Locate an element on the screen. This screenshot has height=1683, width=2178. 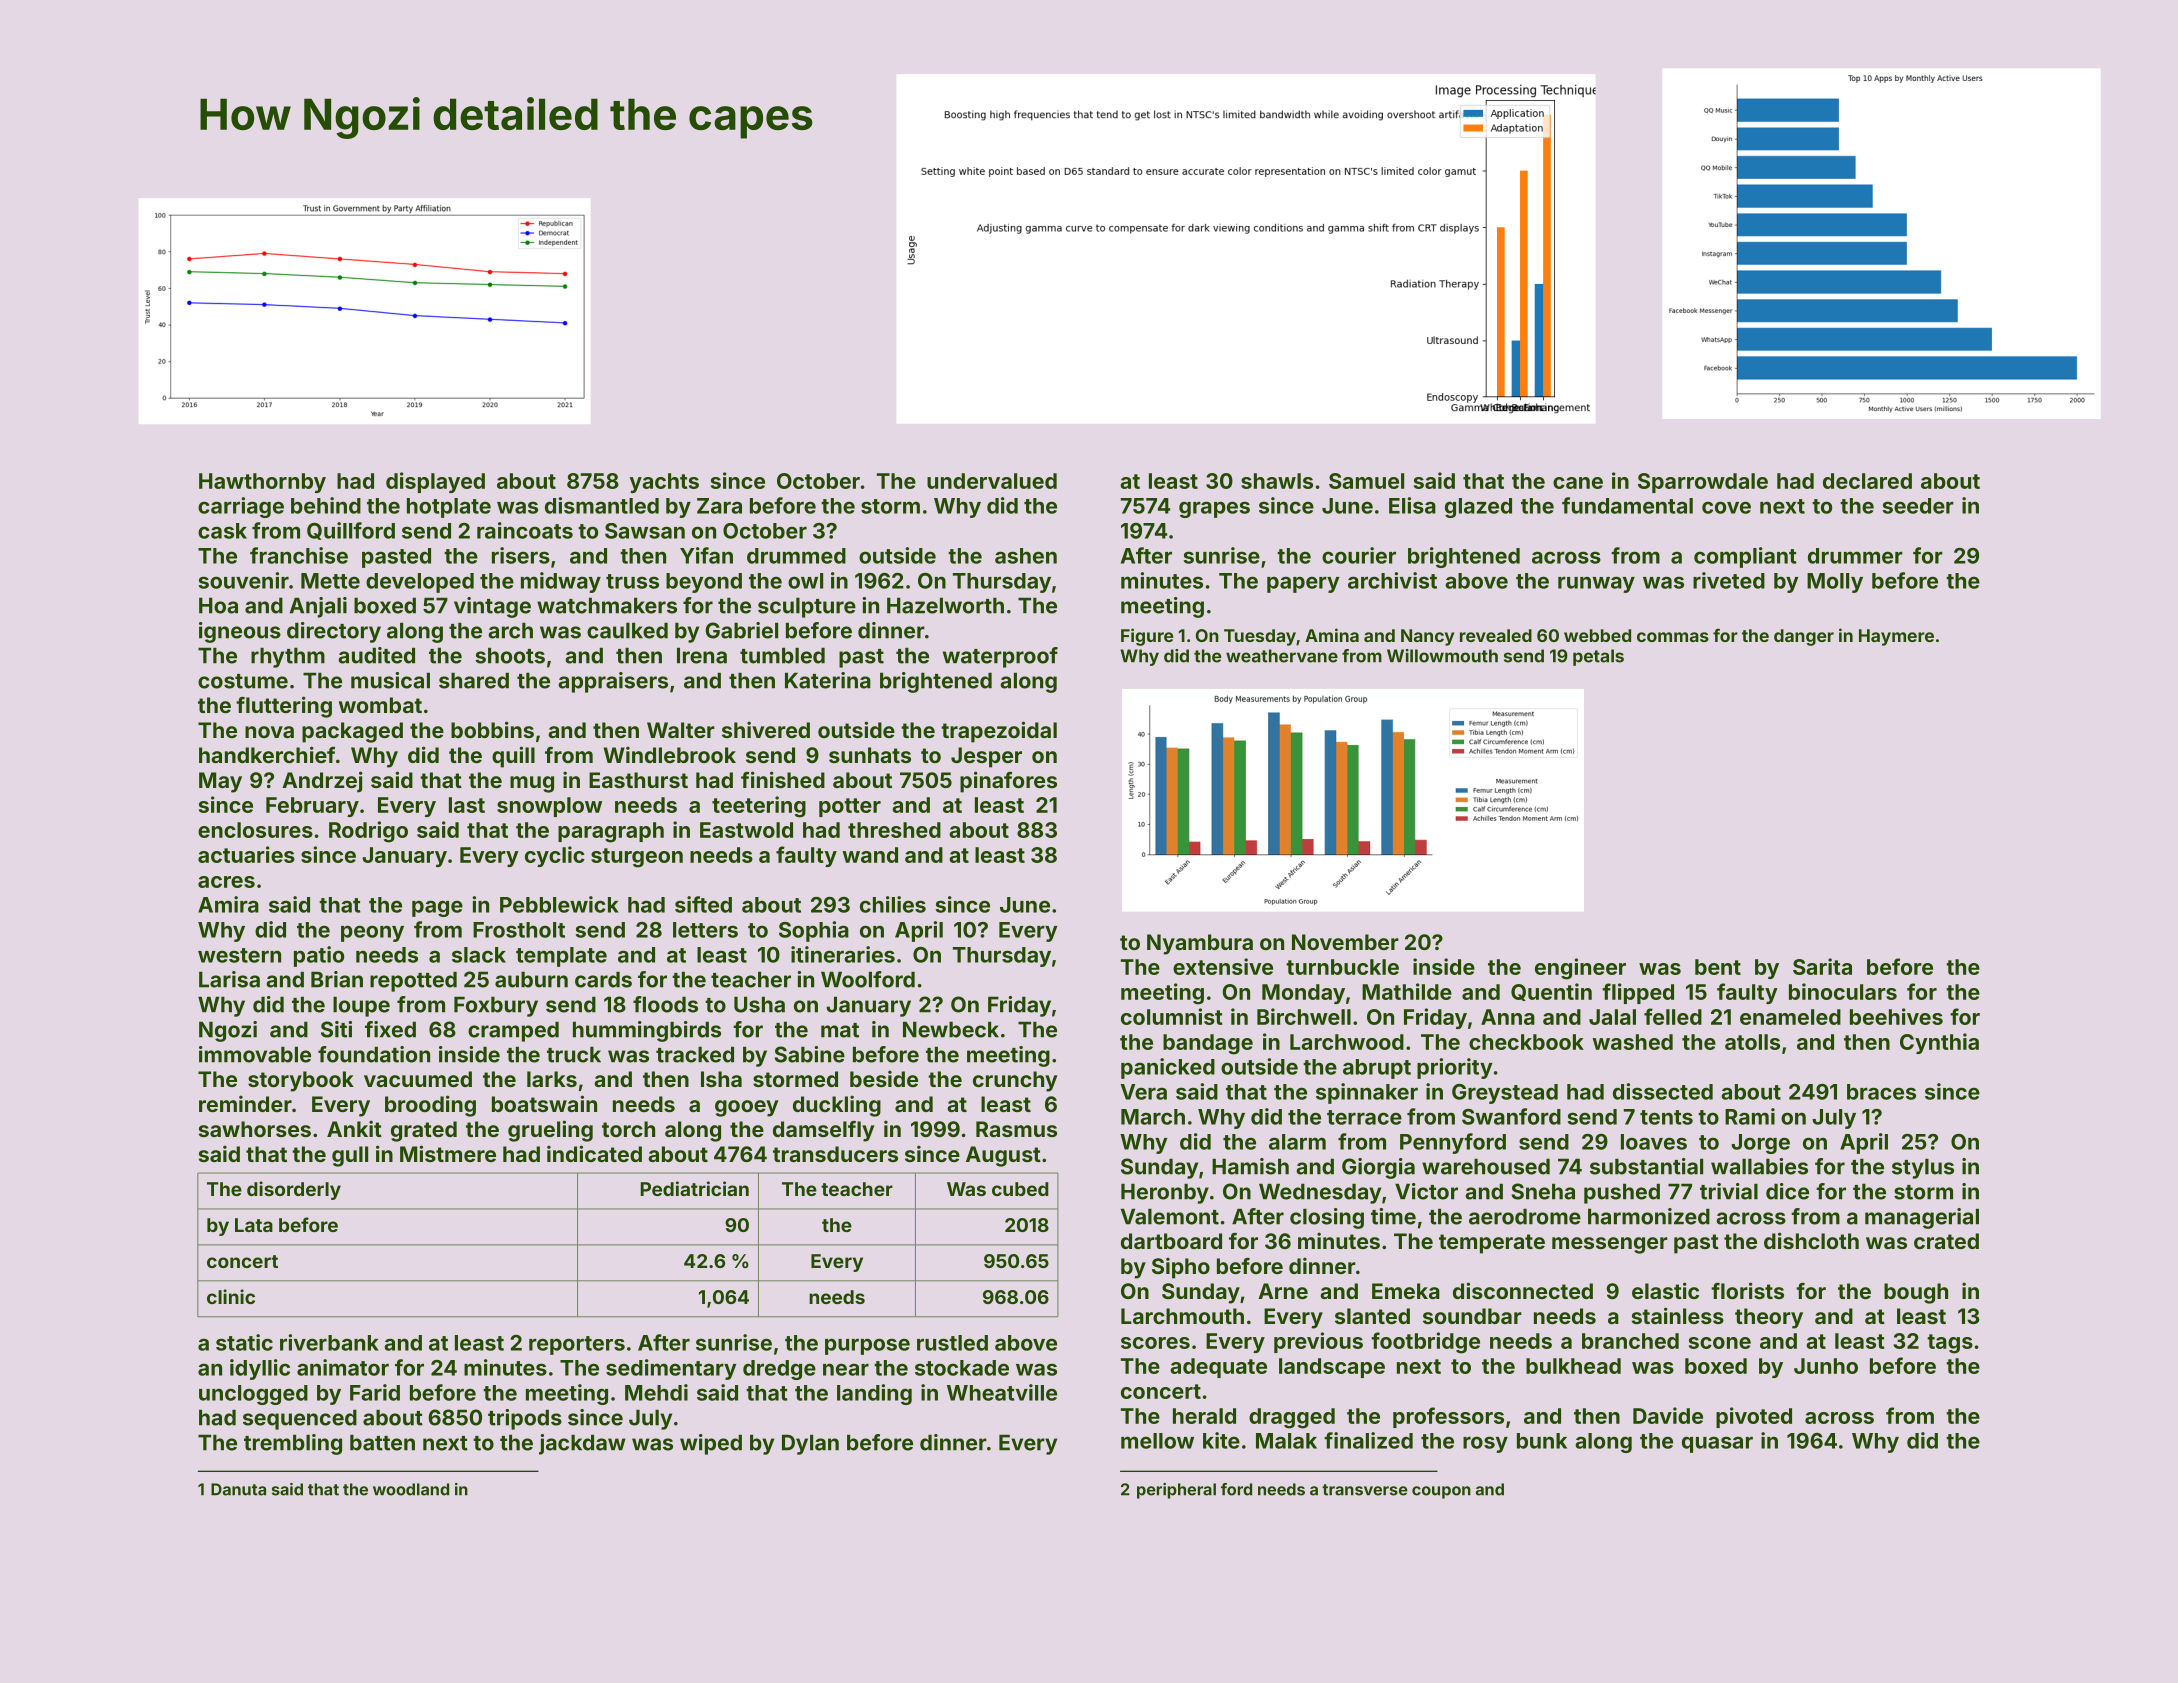
papery is located at coordinates (1303, 584).
